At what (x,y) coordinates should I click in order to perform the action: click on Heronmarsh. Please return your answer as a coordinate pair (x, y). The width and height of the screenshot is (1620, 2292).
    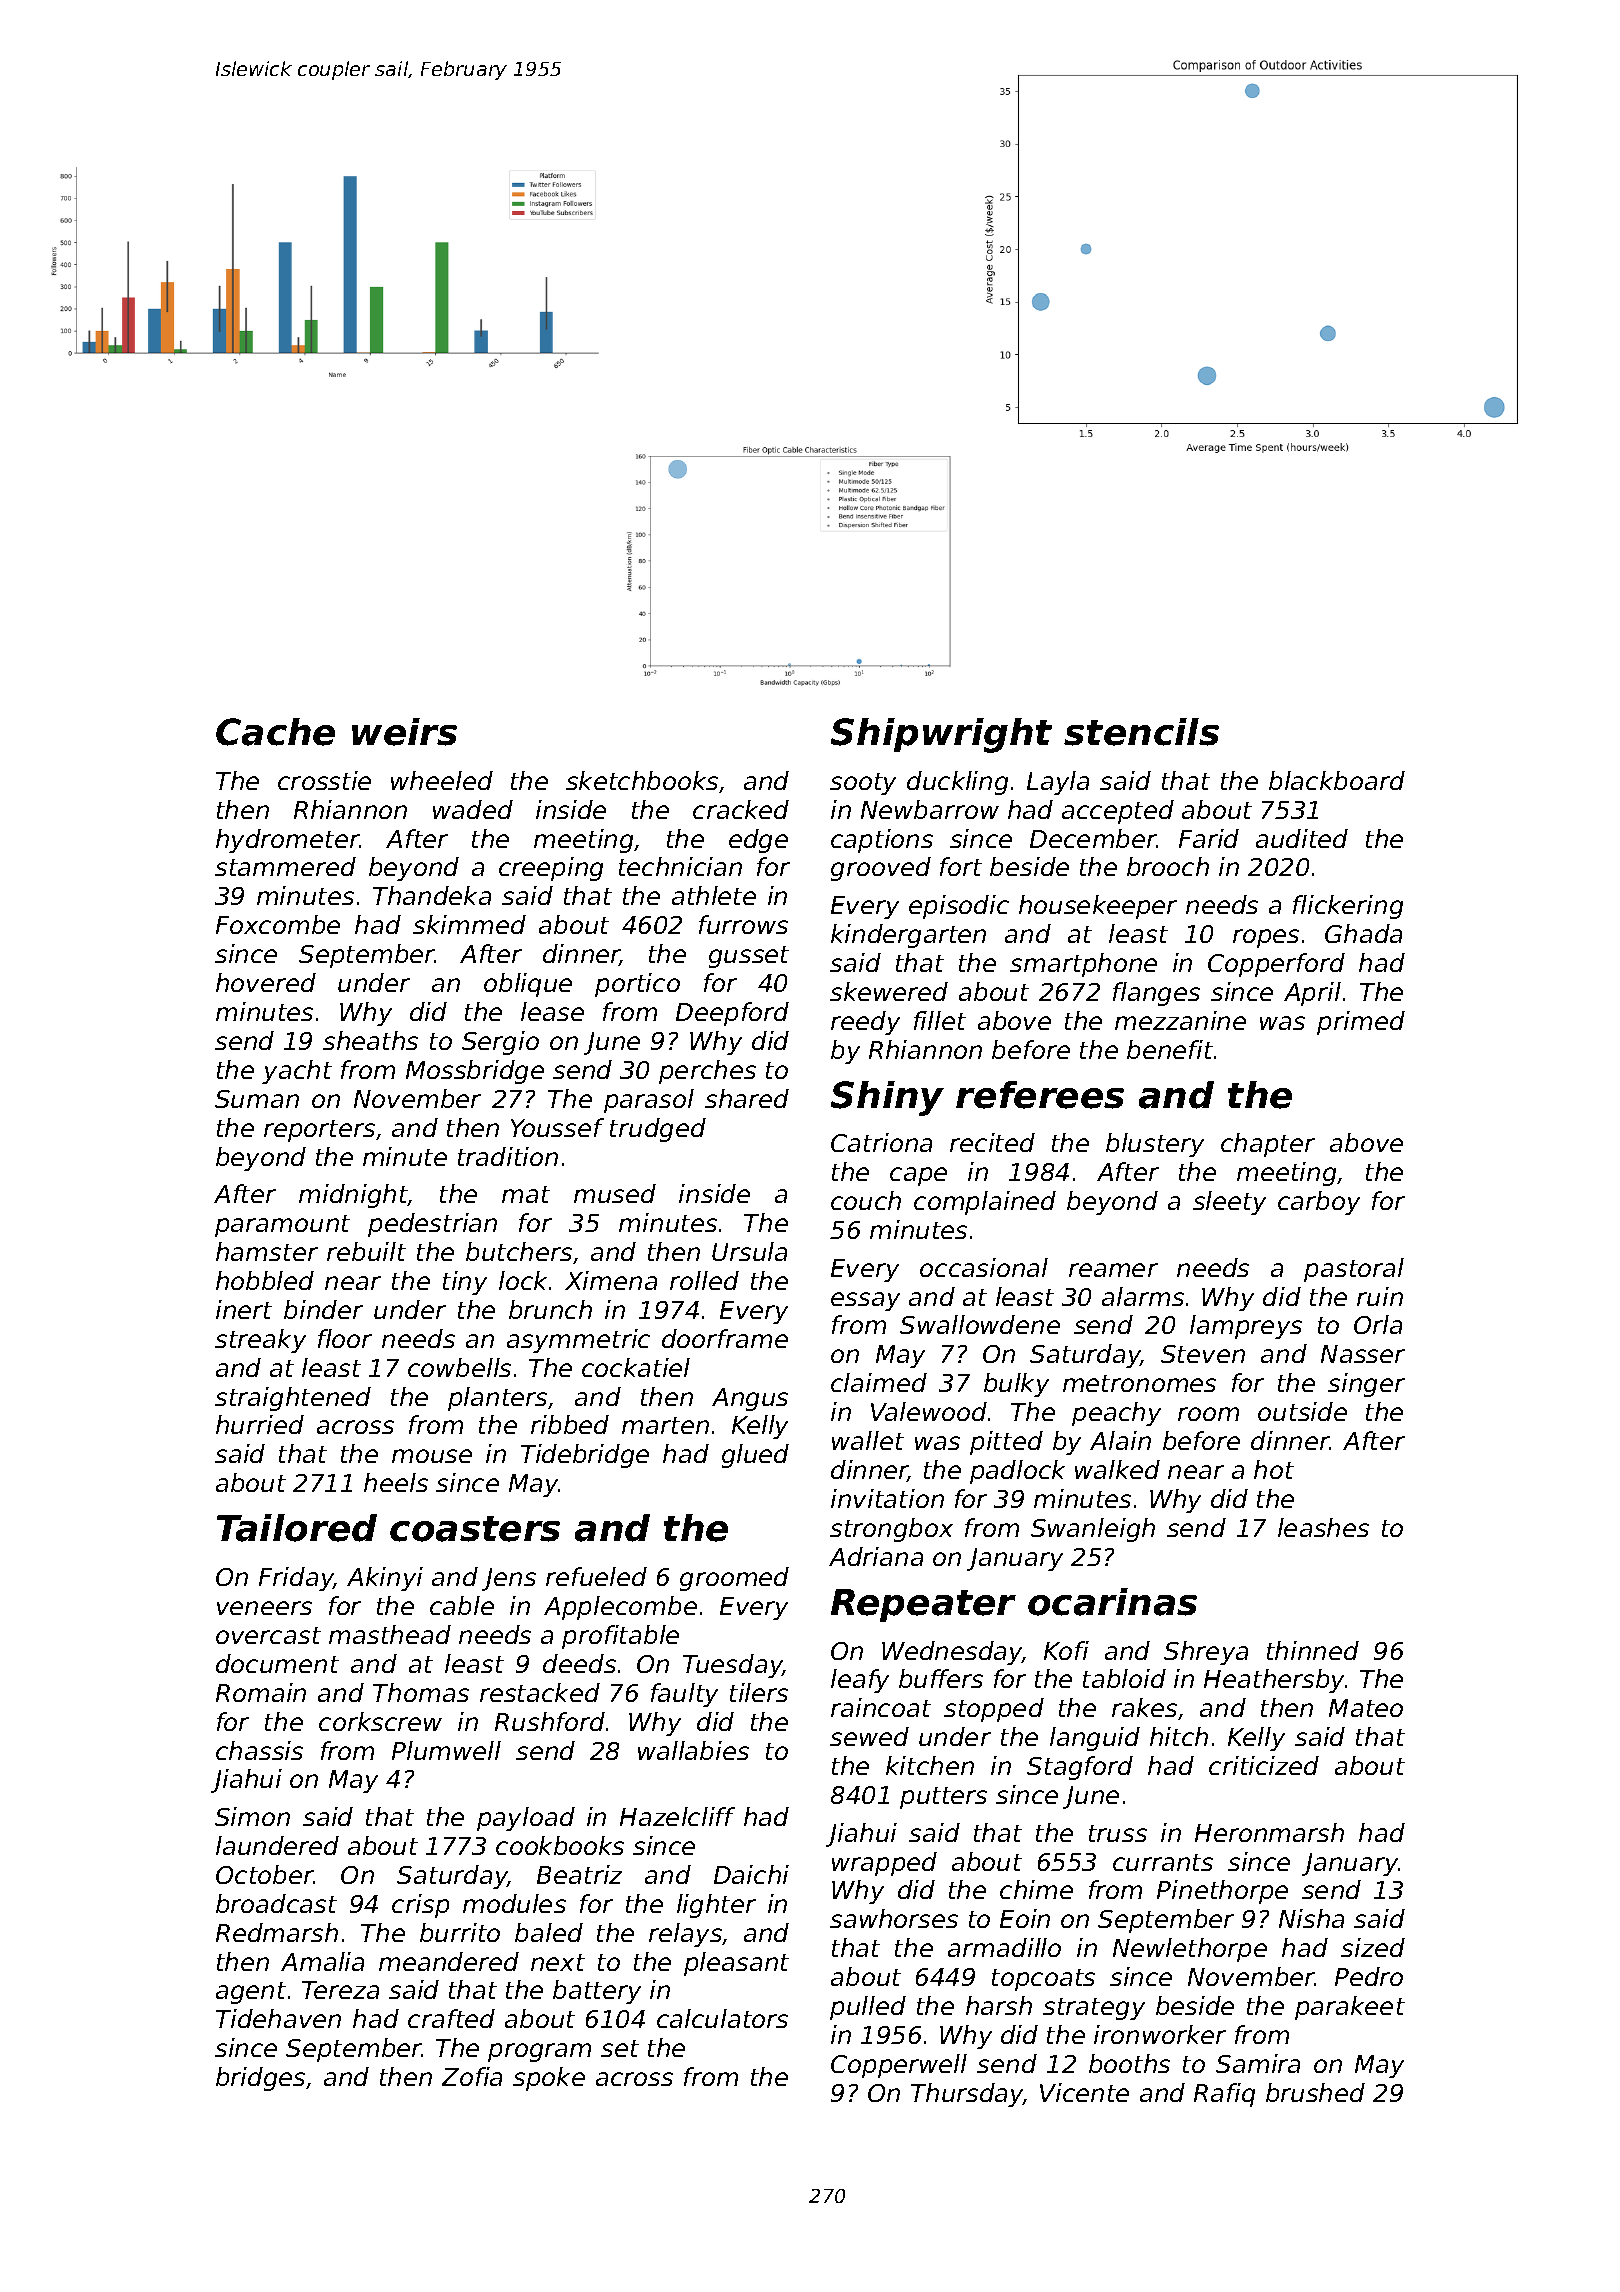
    Looking at the image, I should click on (1269, 1832).
